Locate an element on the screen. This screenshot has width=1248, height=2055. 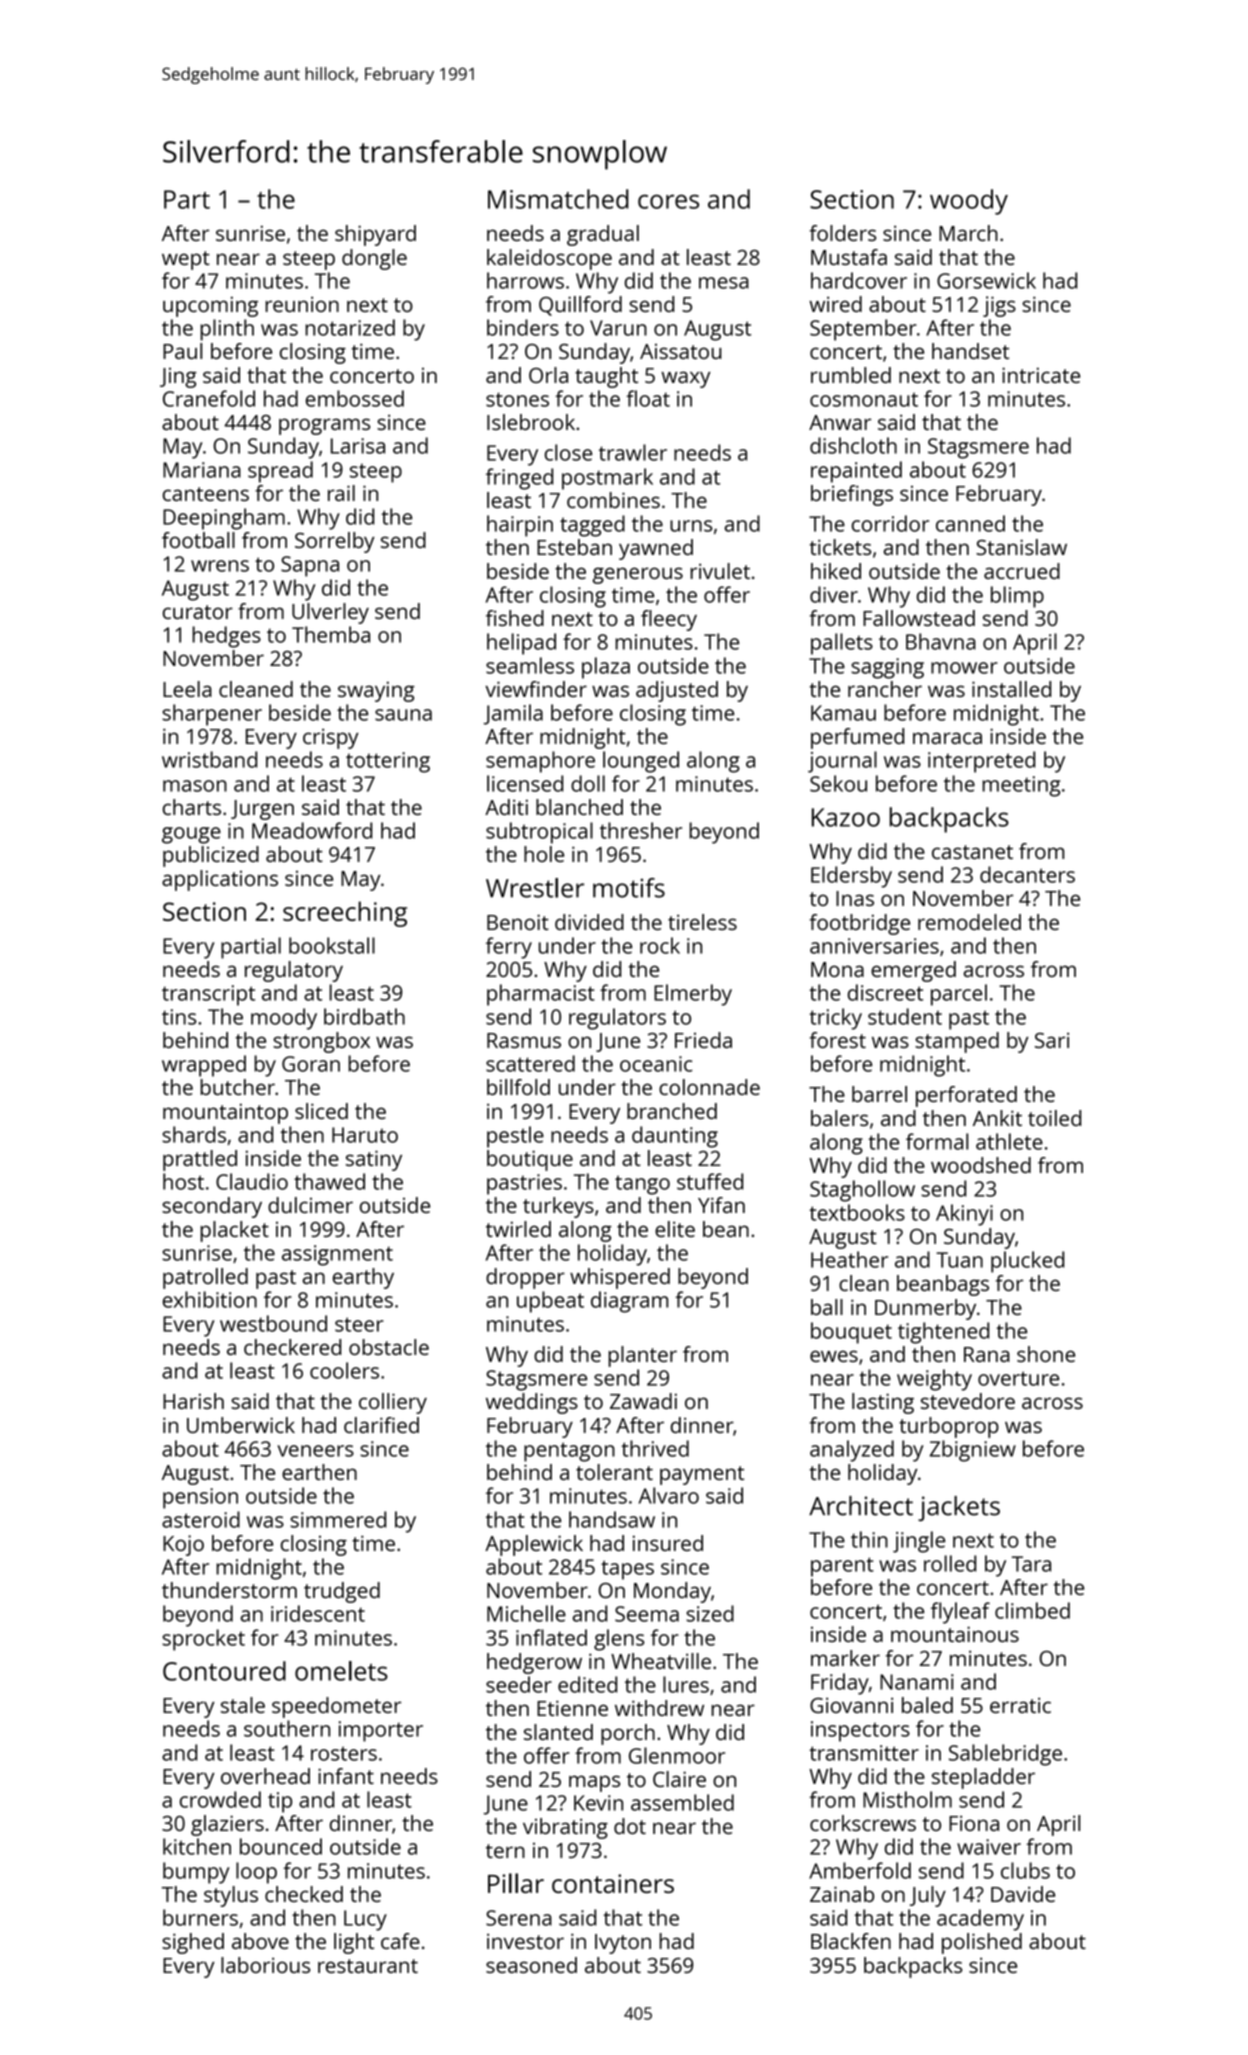
toiled is located at coordinates (1054, 1118).
